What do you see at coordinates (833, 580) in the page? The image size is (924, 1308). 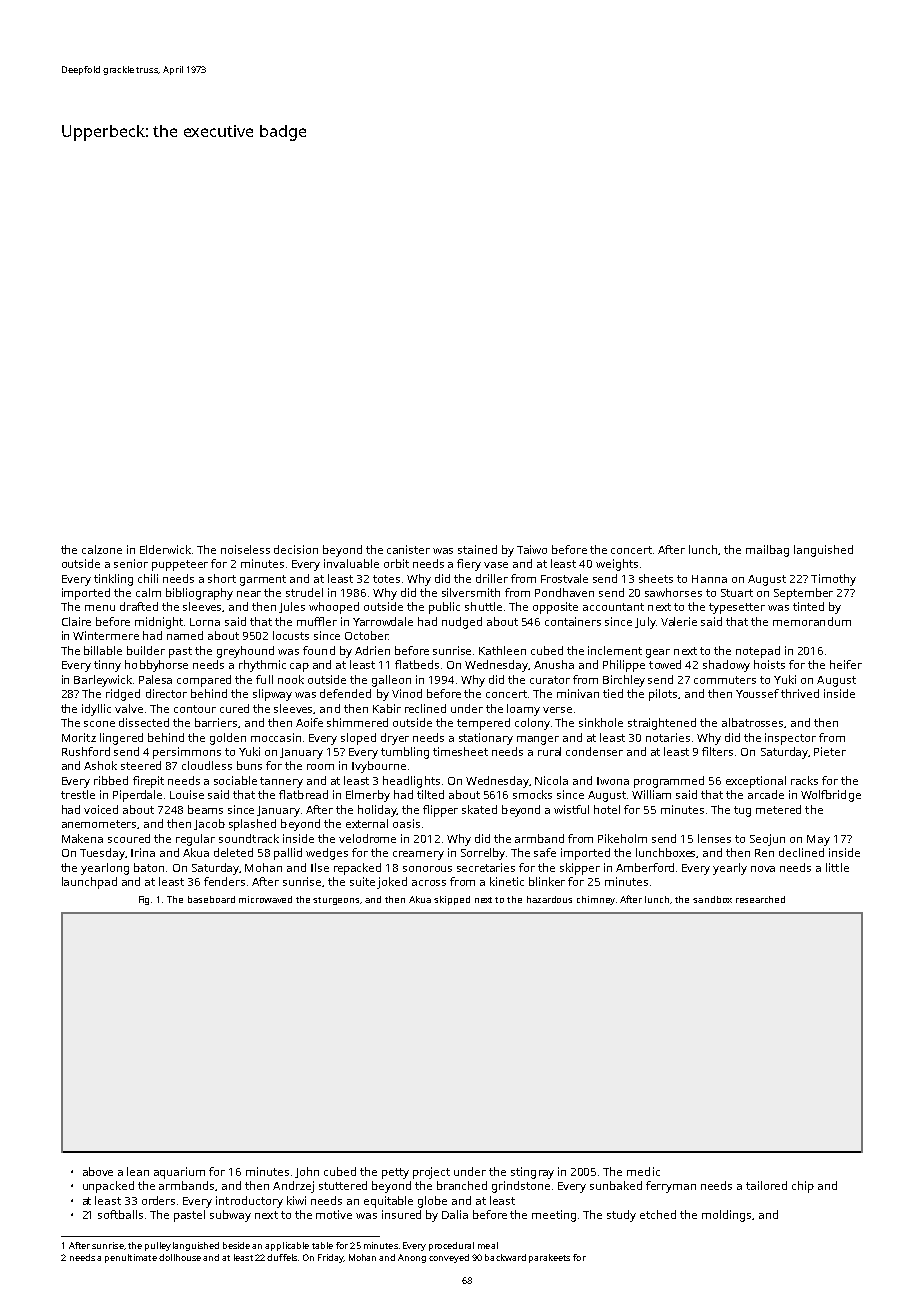 I see `Timothy` at bounding box center [833, 580].
